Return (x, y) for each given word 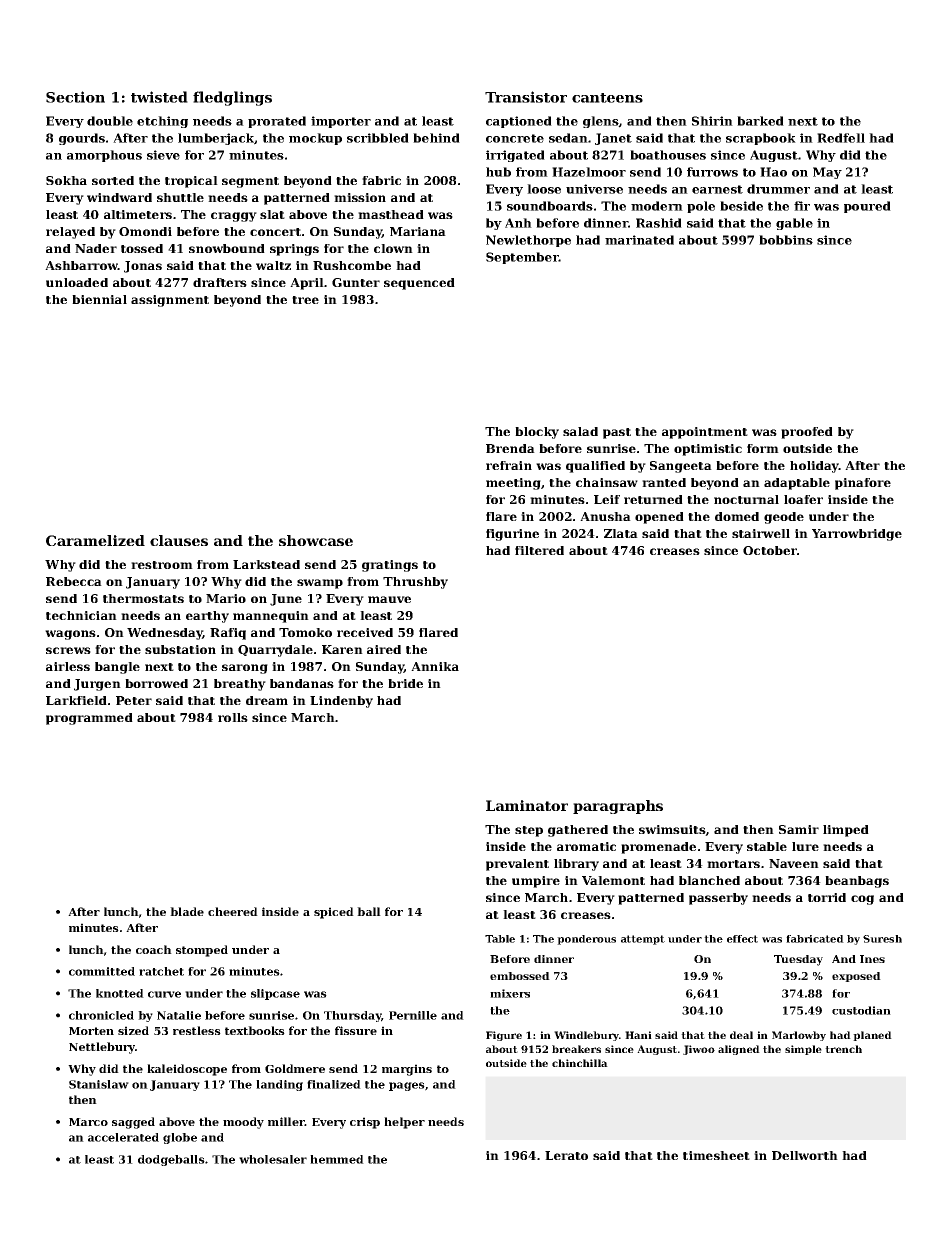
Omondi (145, 231)
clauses (179, 540)
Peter (134, 700)
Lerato (566, 1155)
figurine (512, 535)
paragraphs (618, 807)
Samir (799, 829)
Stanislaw (99, 1084)
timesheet (716, 1155)
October (770, 550)
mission (360, 197)
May (827, 173)
